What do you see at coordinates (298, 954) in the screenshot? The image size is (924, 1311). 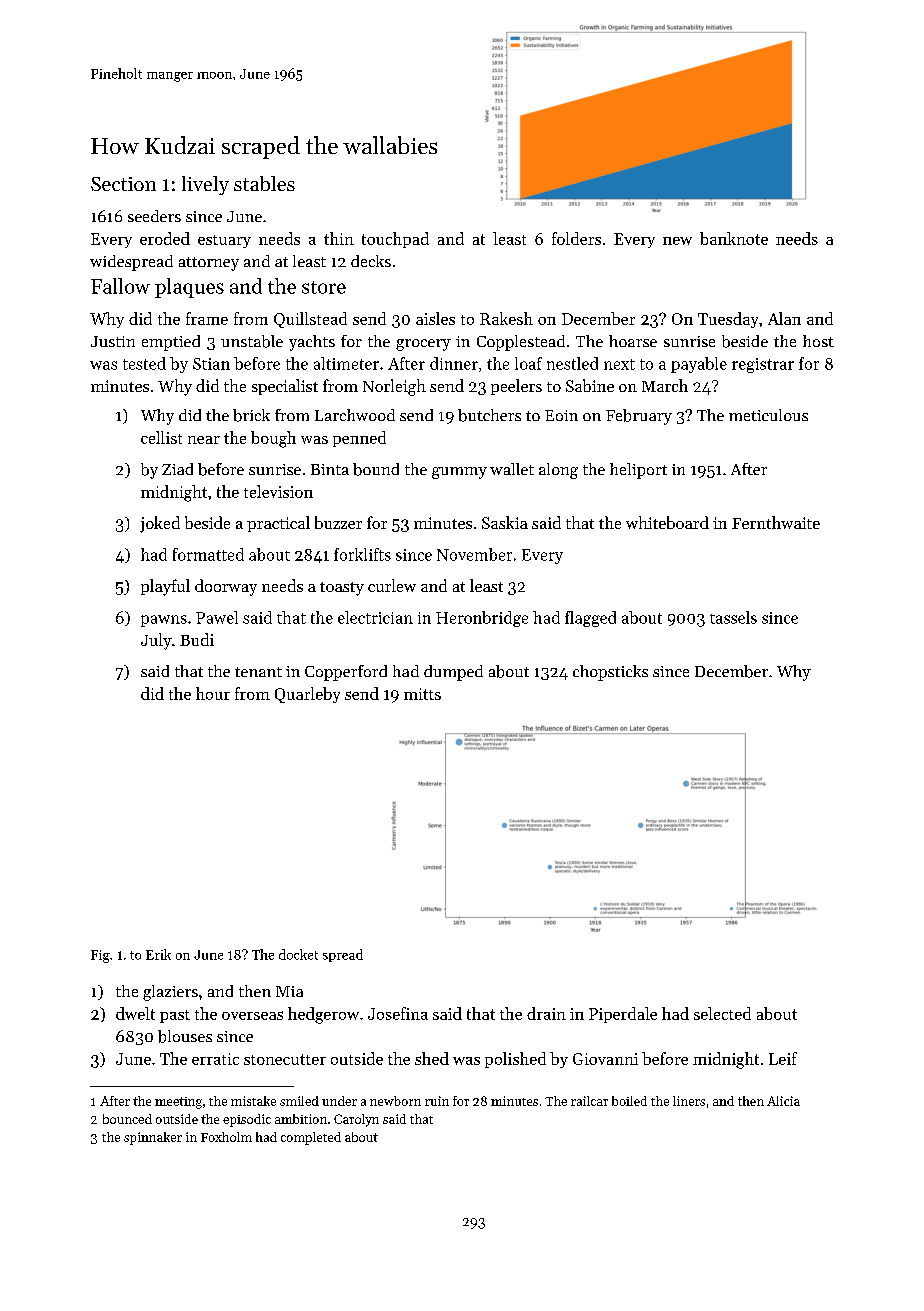 I see `docket` at bounding box center [298, 954].
